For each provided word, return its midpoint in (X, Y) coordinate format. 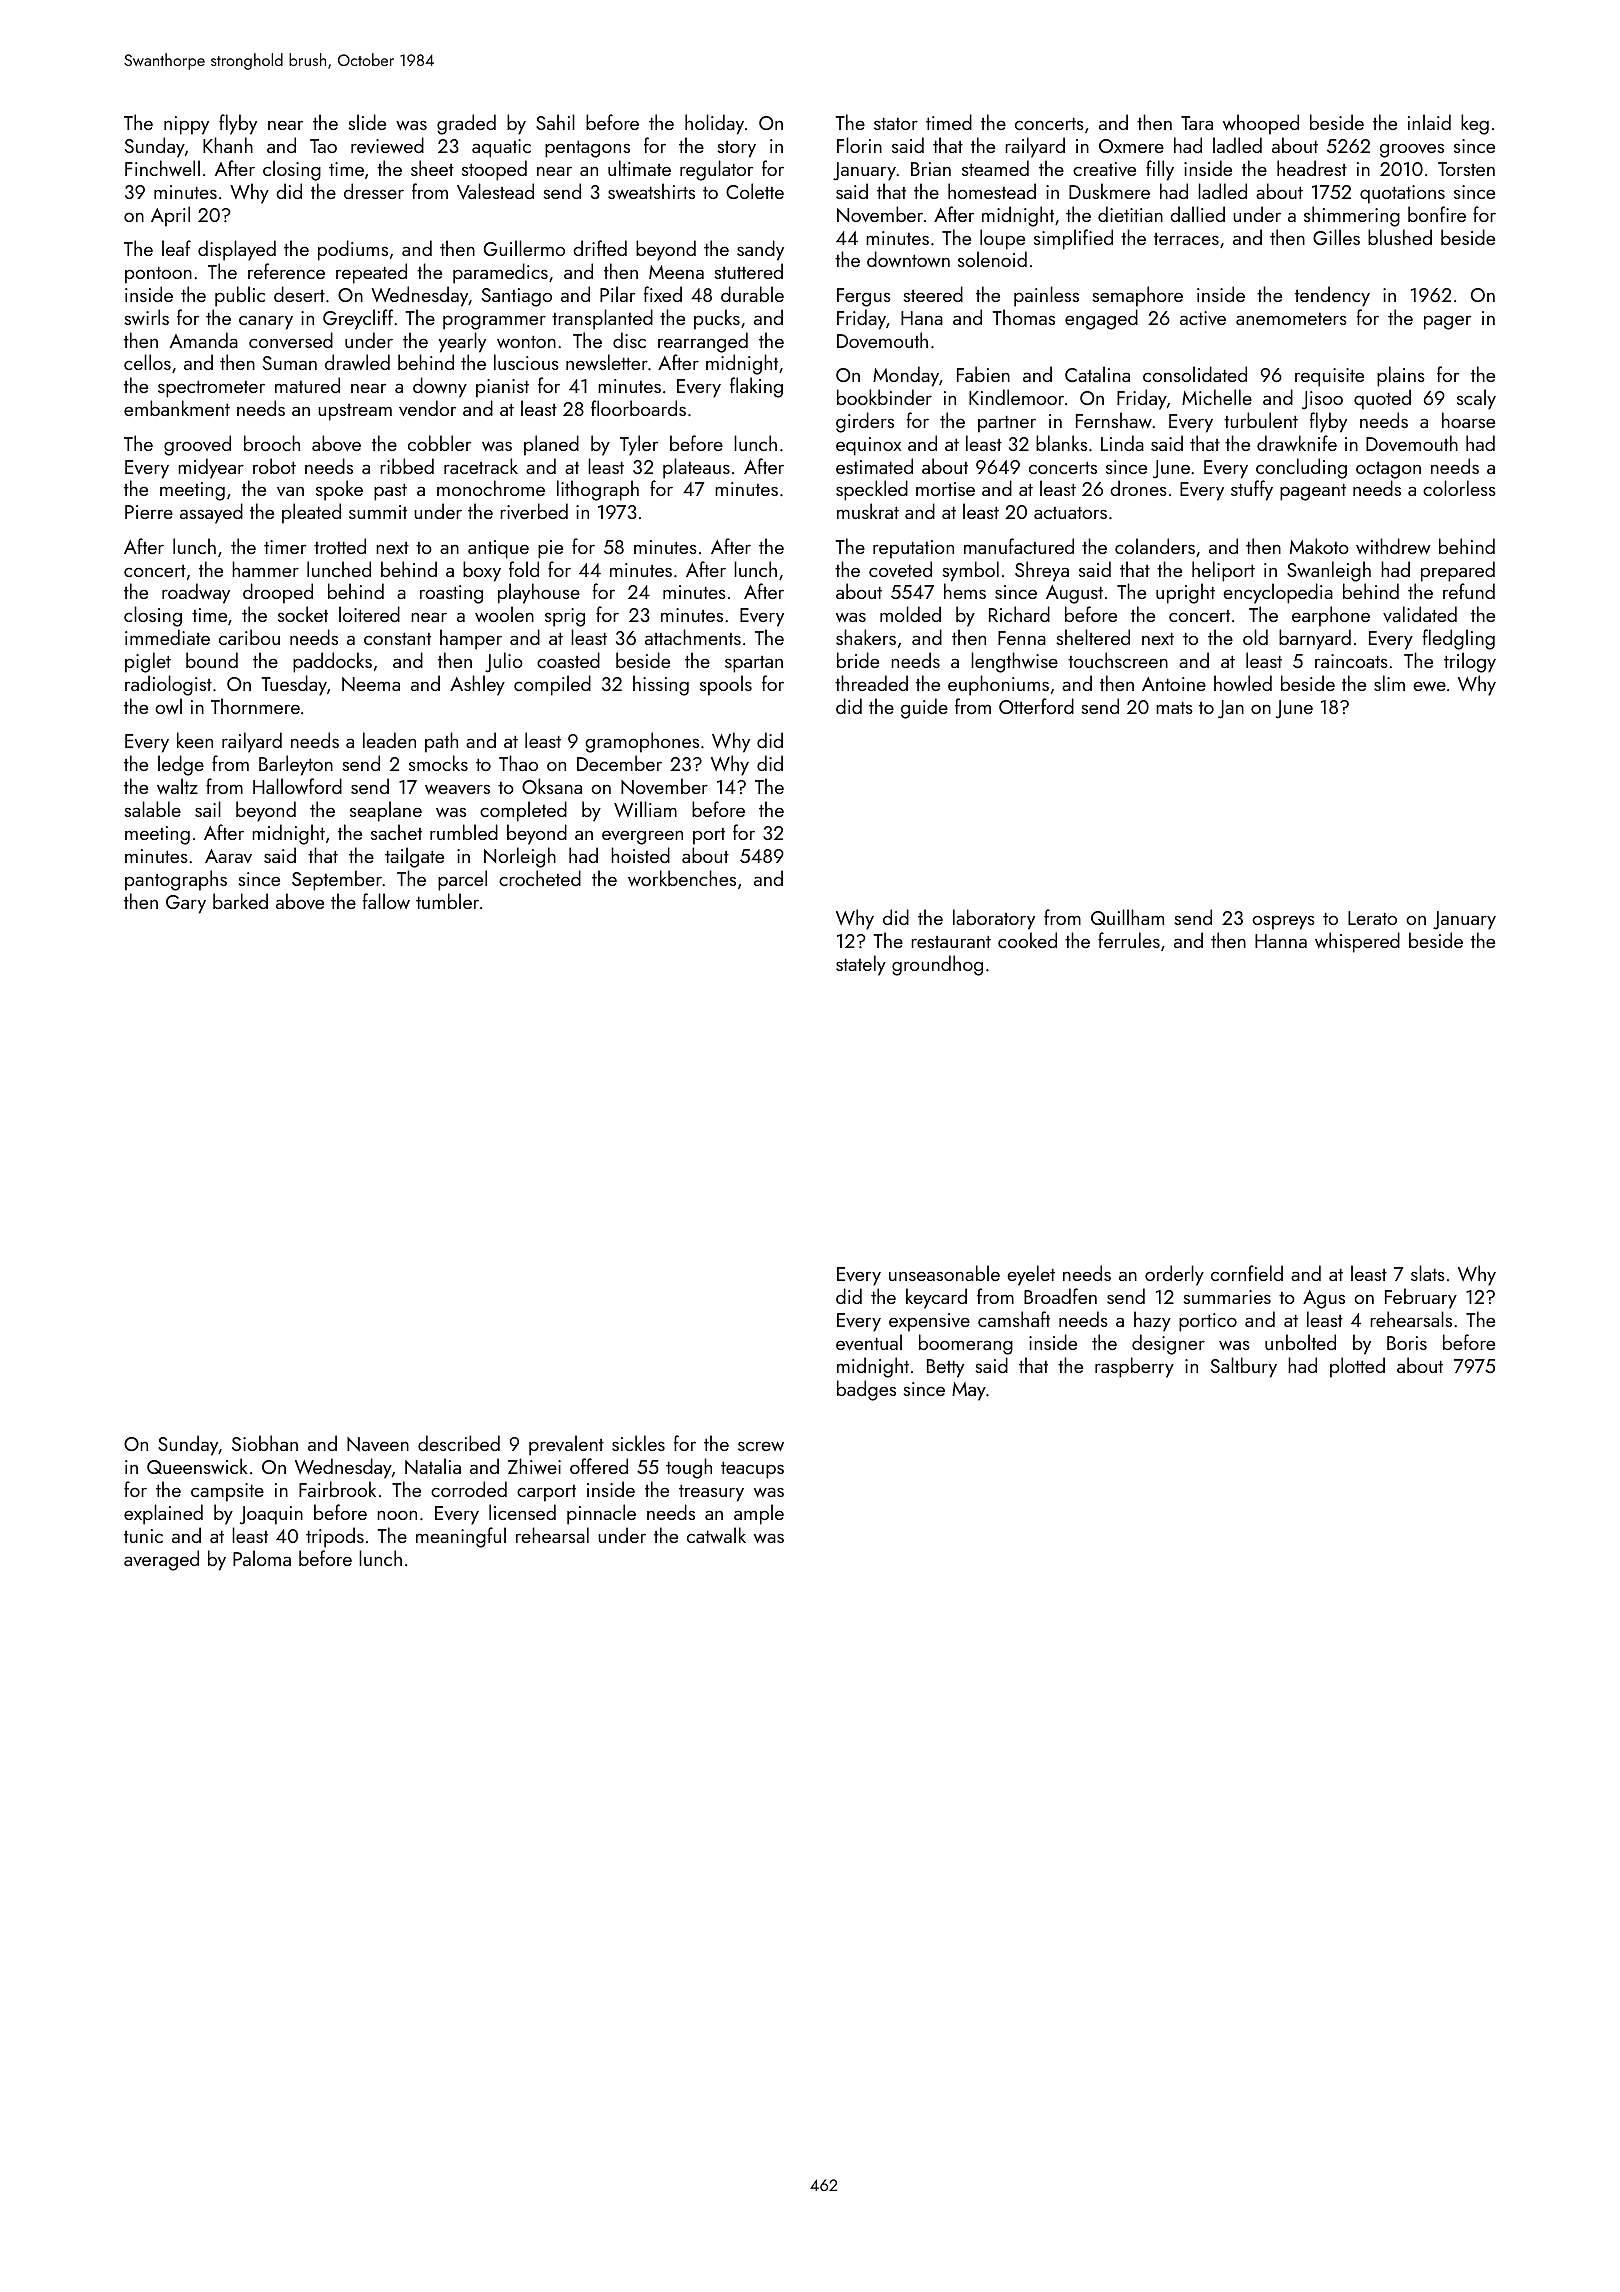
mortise (945, 489)
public (240, 296)
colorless (1459, 488)
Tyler (639, 445)
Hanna (1281, 941)
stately (861, 965)
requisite (1329, 377)
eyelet (1031, 1275)
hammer (265, 569)
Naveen (378, 1444)
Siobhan (265, 1443)
